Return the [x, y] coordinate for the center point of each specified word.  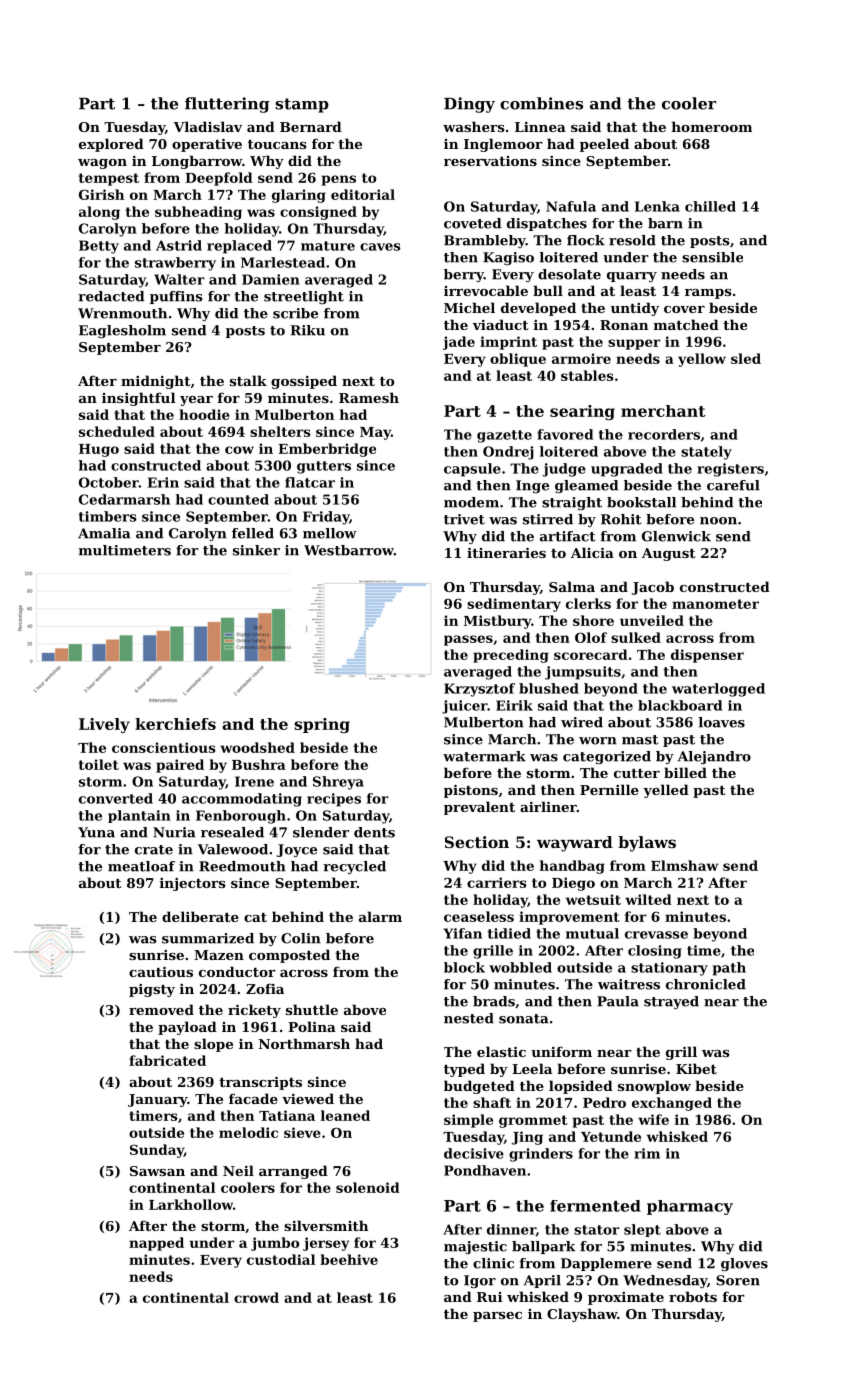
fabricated [167, 1060]
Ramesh [369, 397]
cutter [637, 773]
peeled [604, 145]
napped [156, 1244]
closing [655, 952]
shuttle [312, 1009]
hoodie [204, 414]
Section [477, 842]
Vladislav [207, 126]
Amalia [104, 533]
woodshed [257, 747]
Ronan [624, 325]
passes [468, 640]
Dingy [469, 105]
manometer [715, 604]
